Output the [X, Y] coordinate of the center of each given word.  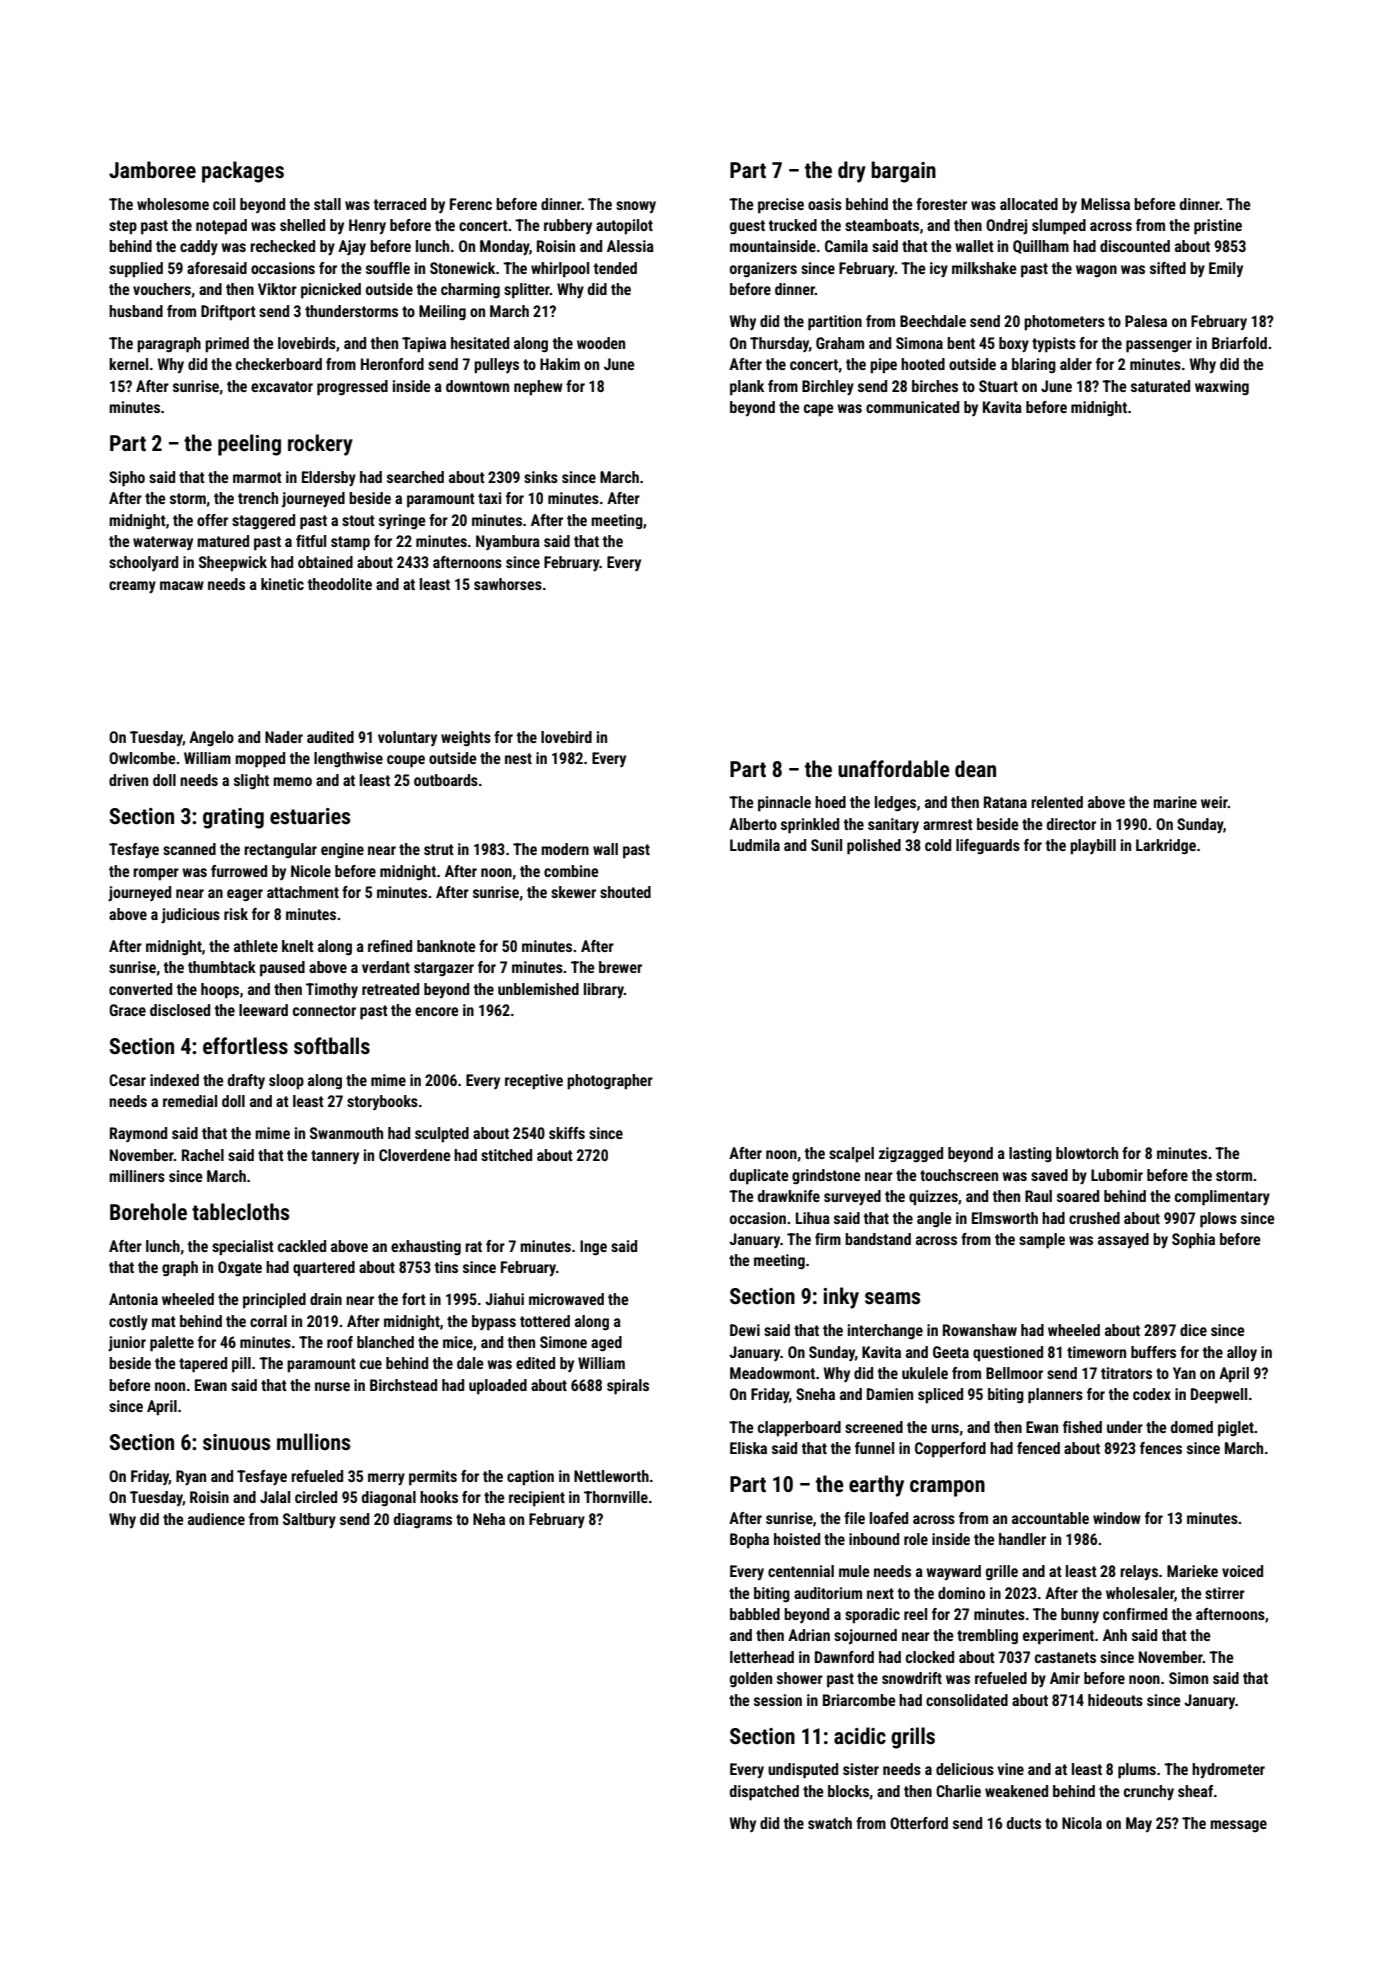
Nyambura [508, 542]
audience [216, 1519]
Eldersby [329, 478]
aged [606, 1343]
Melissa [1105, 204]
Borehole [148, 1211]
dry [852, 172]
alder [1076, 364]
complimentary [1222, 1198]
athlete [256, 946]
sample [1042, 1241]
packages [243, 172]
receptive [534, 1082]
